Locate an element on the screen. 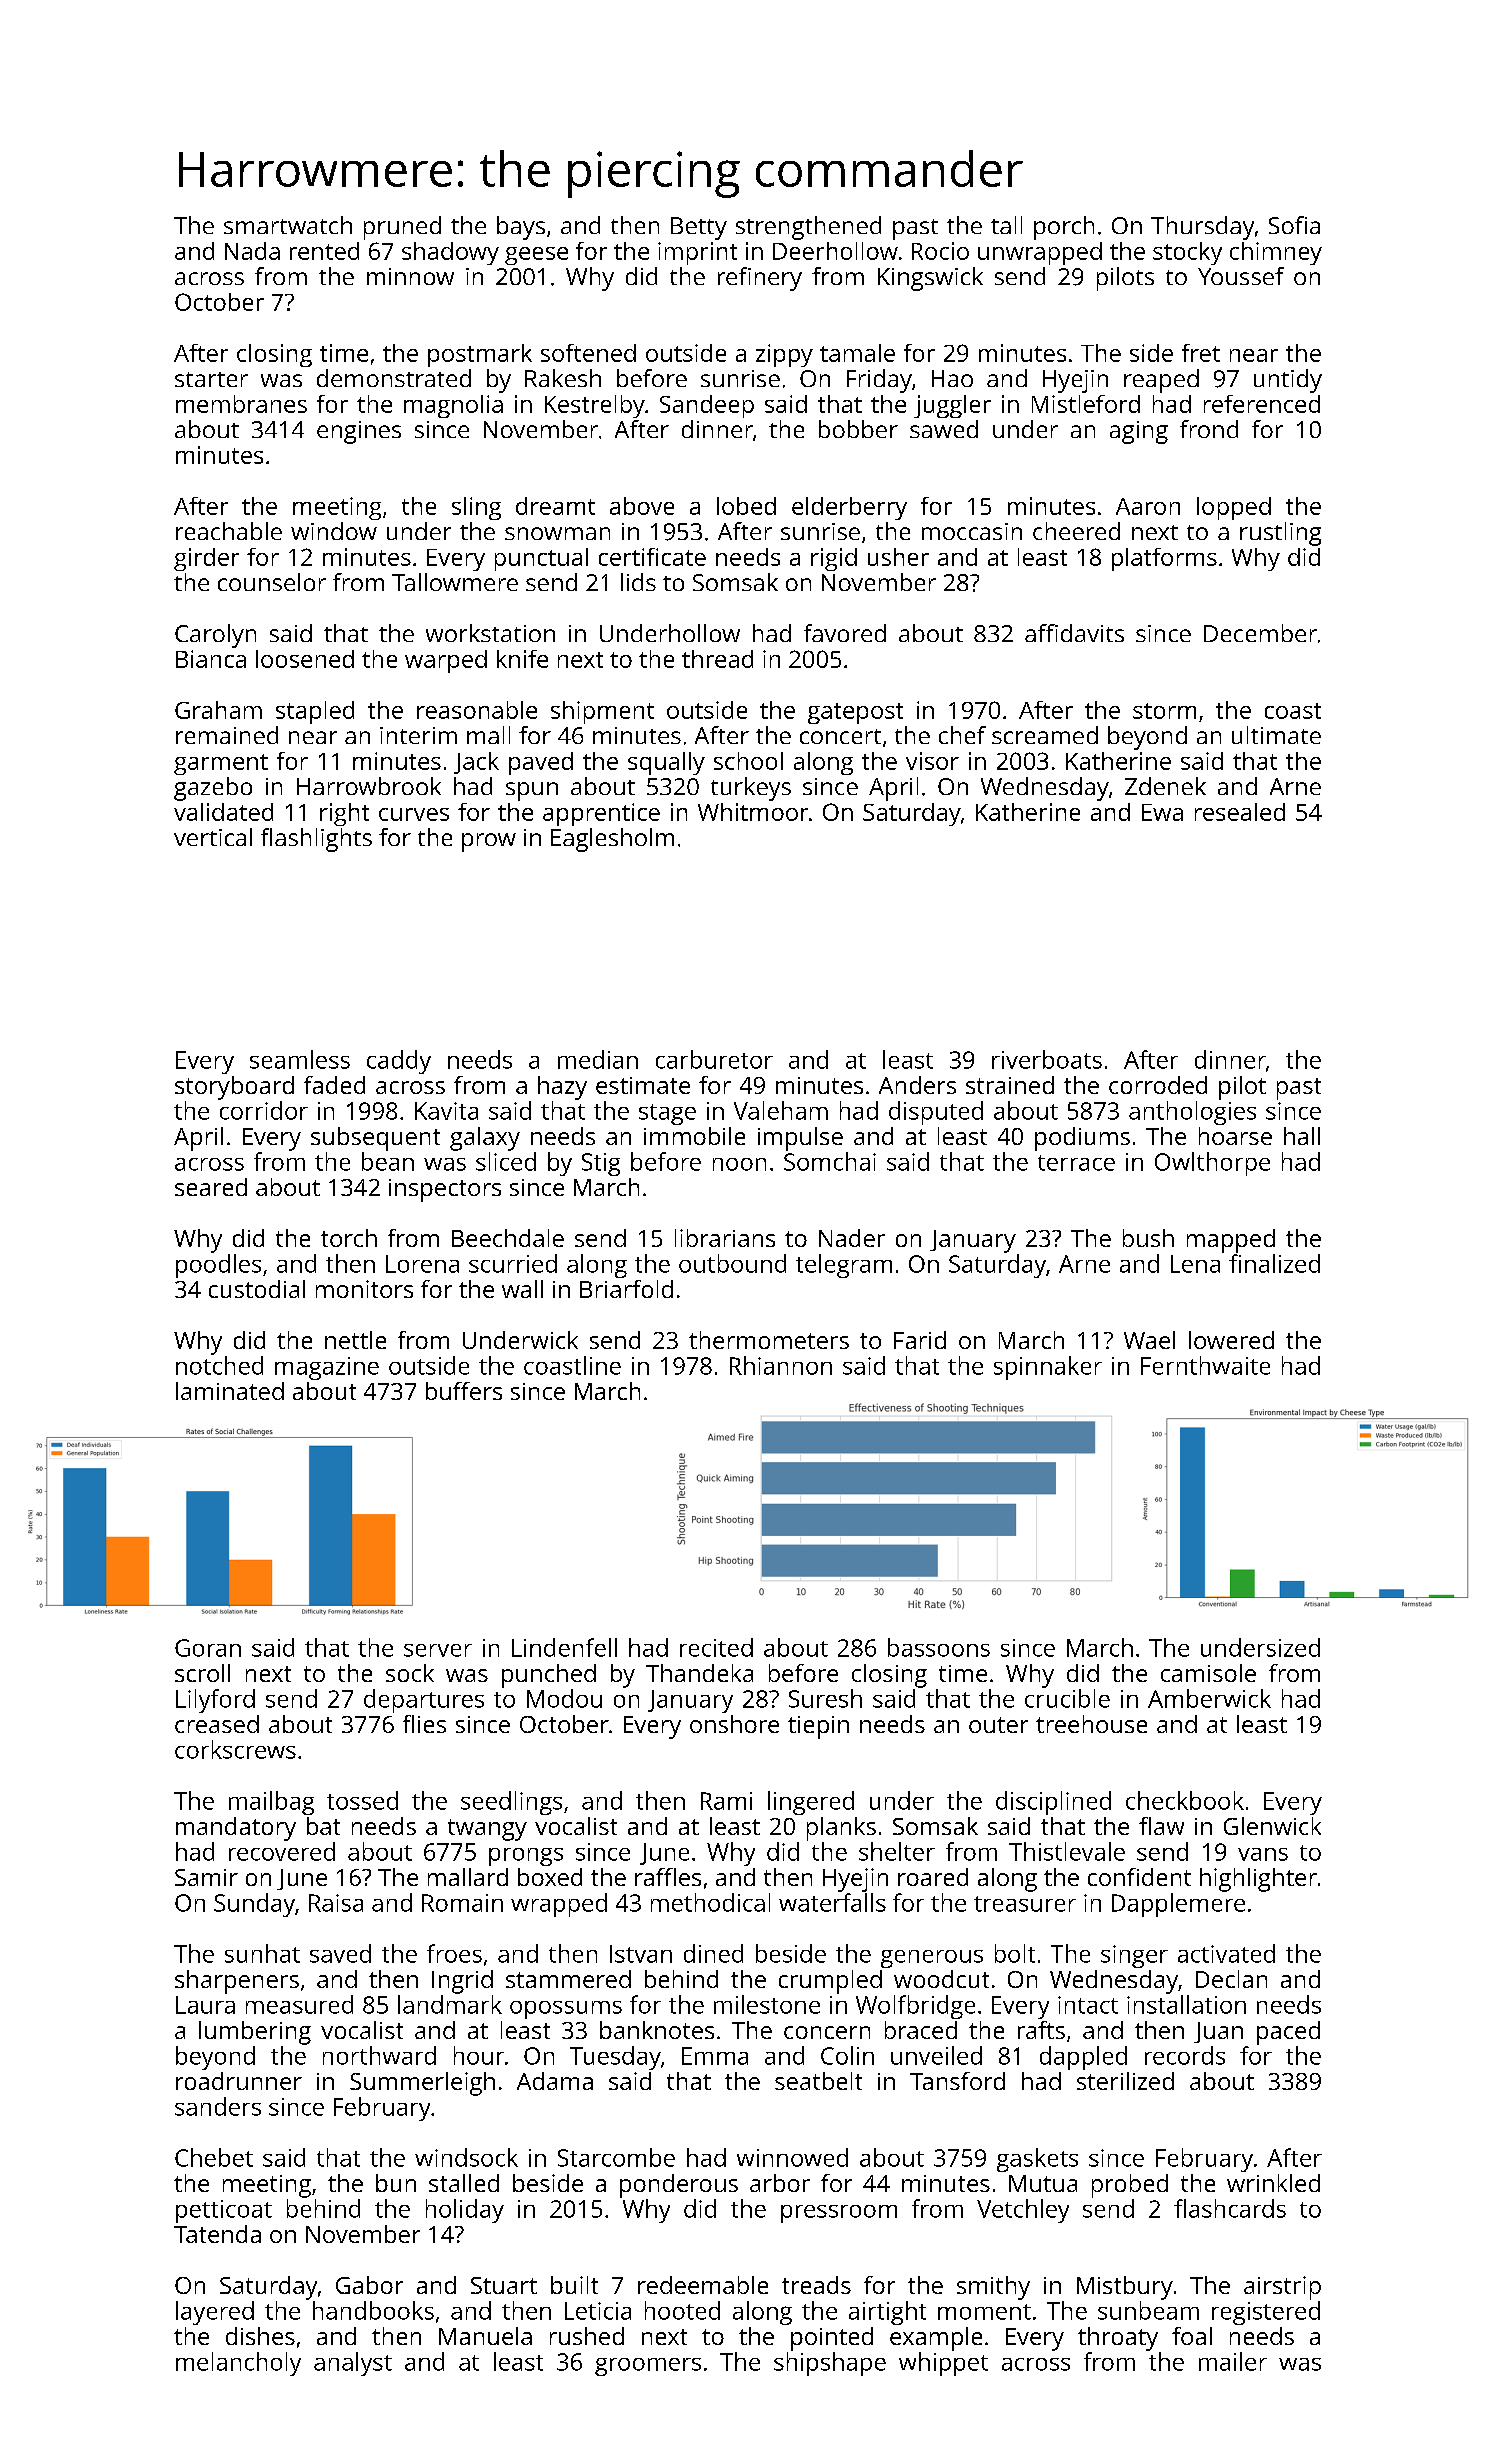 This screenshot has width=1496, height=2464. Fernthwaite is located at coordinates (1205, 1365).
